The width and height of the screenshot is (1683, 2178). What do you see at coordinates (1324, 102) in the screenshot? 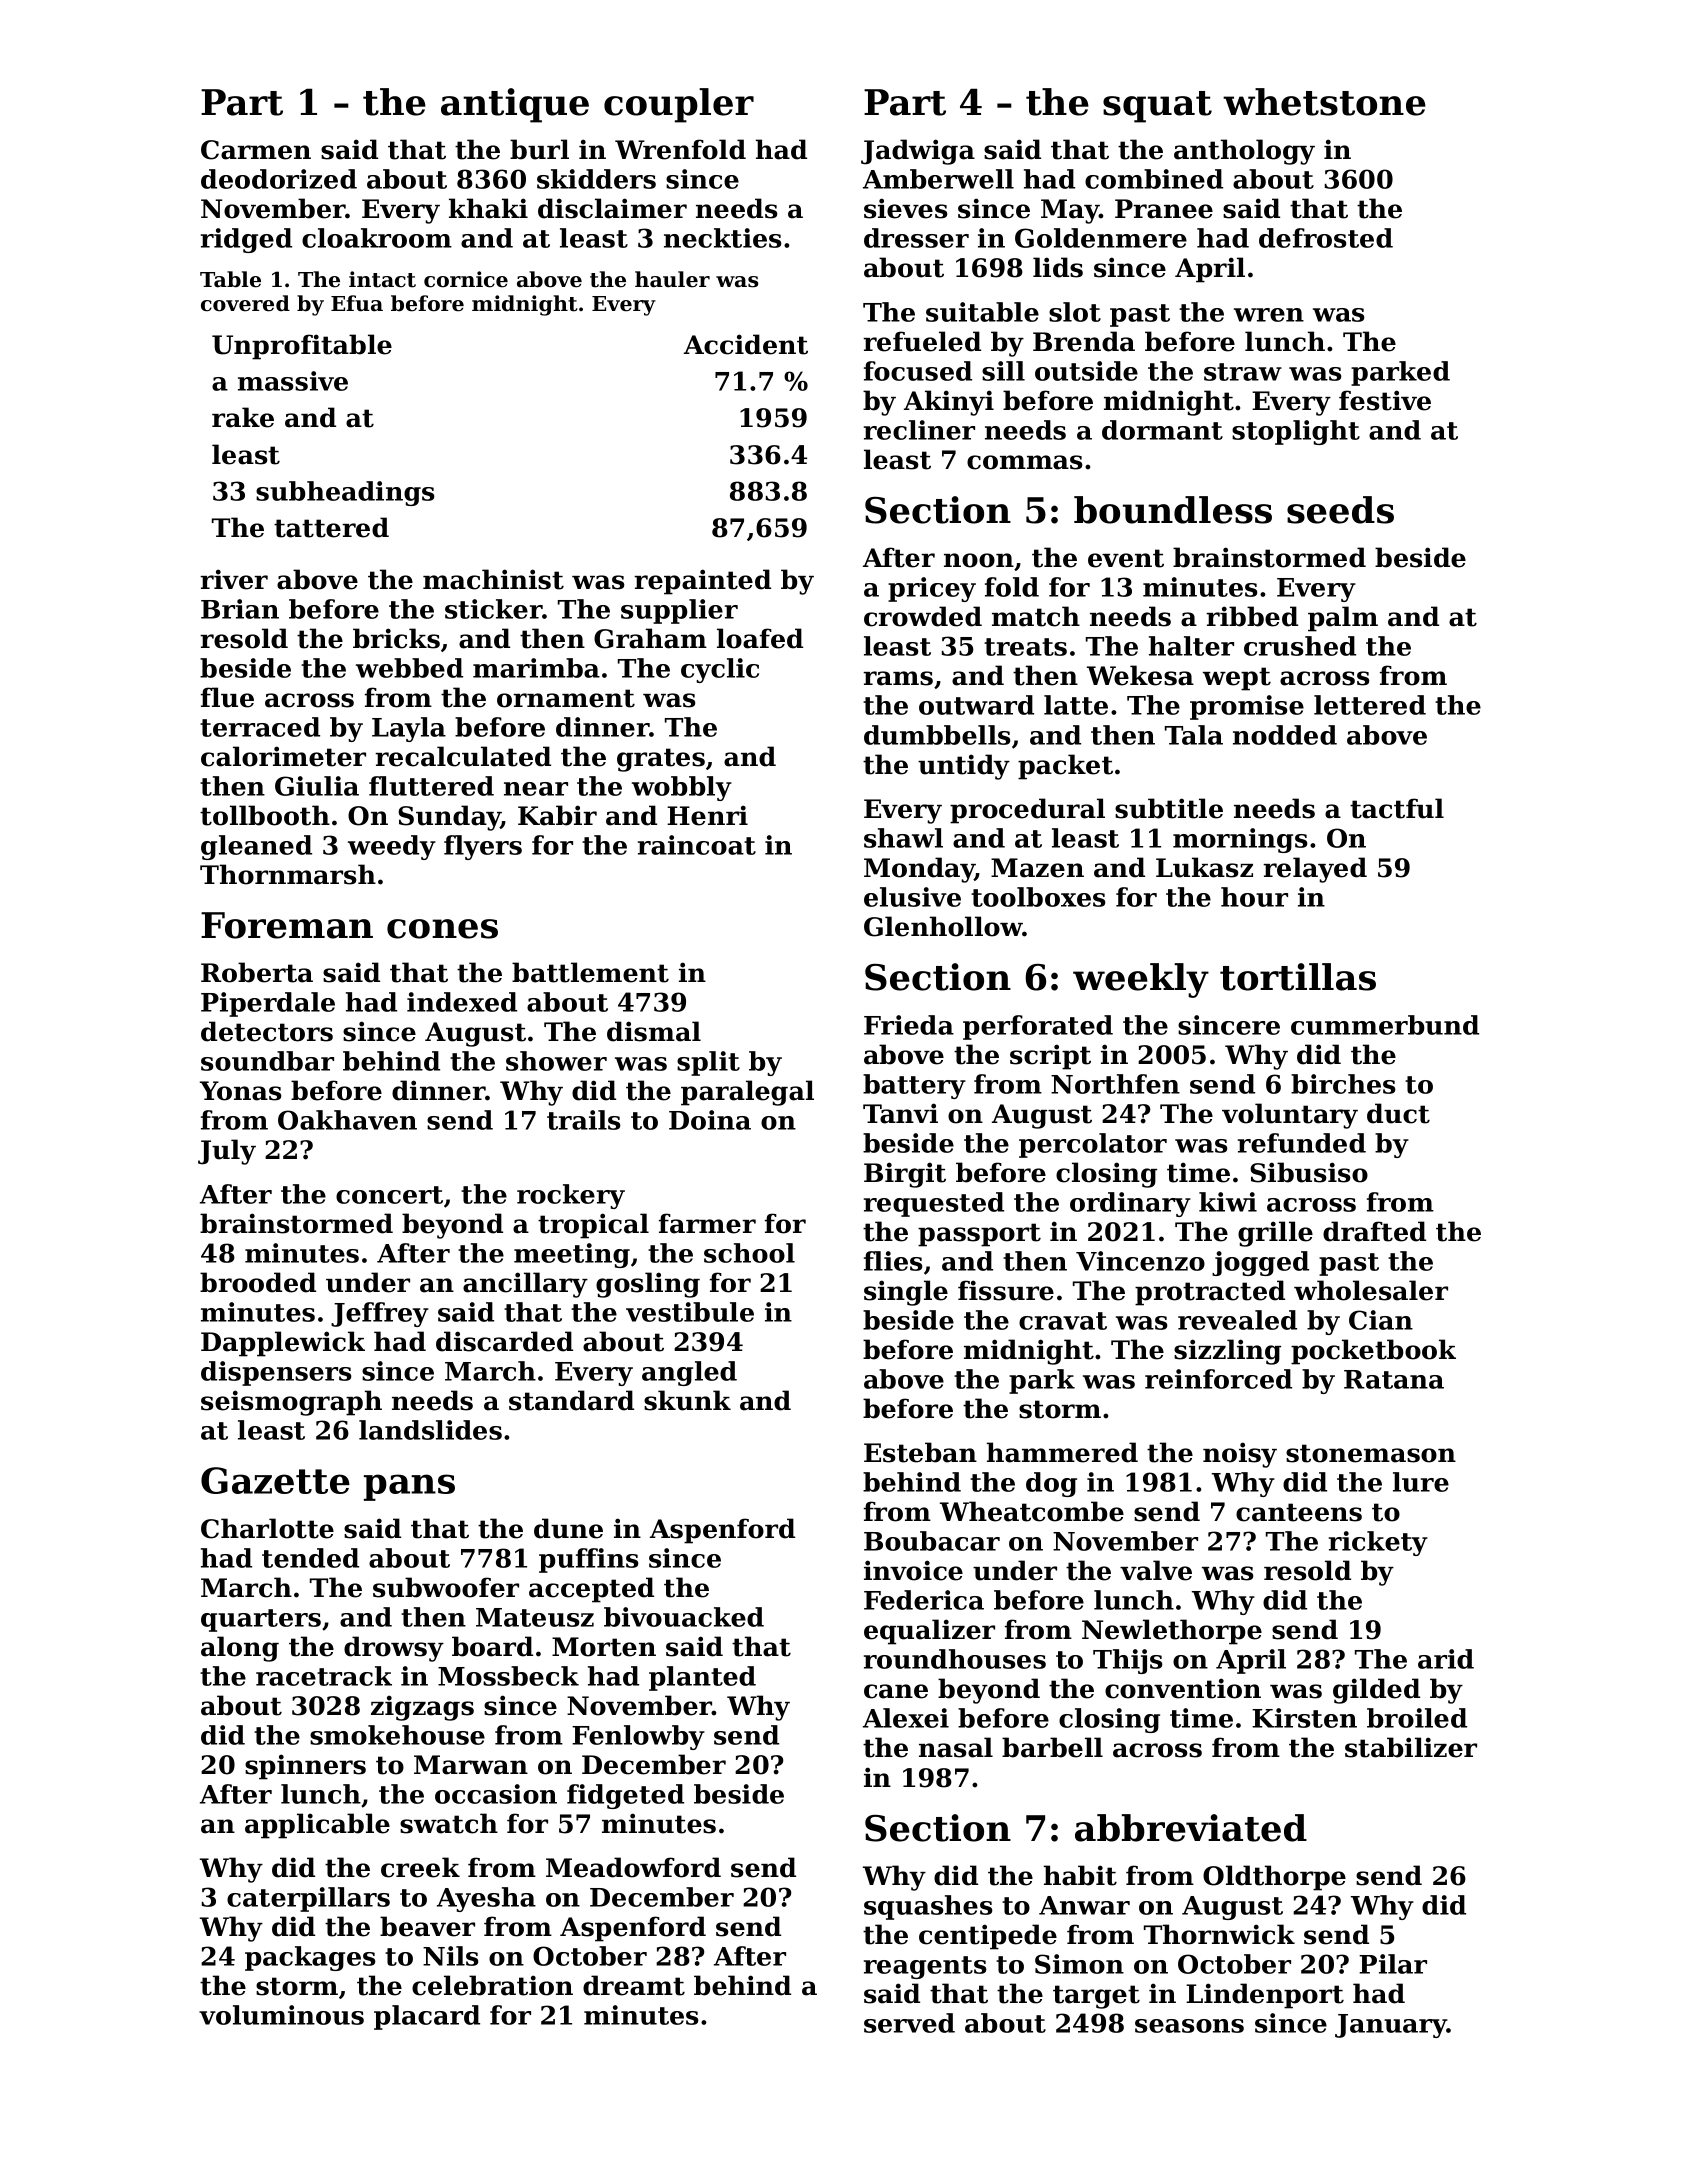
I see `whetstone` at bounding box center [1324, 102].
